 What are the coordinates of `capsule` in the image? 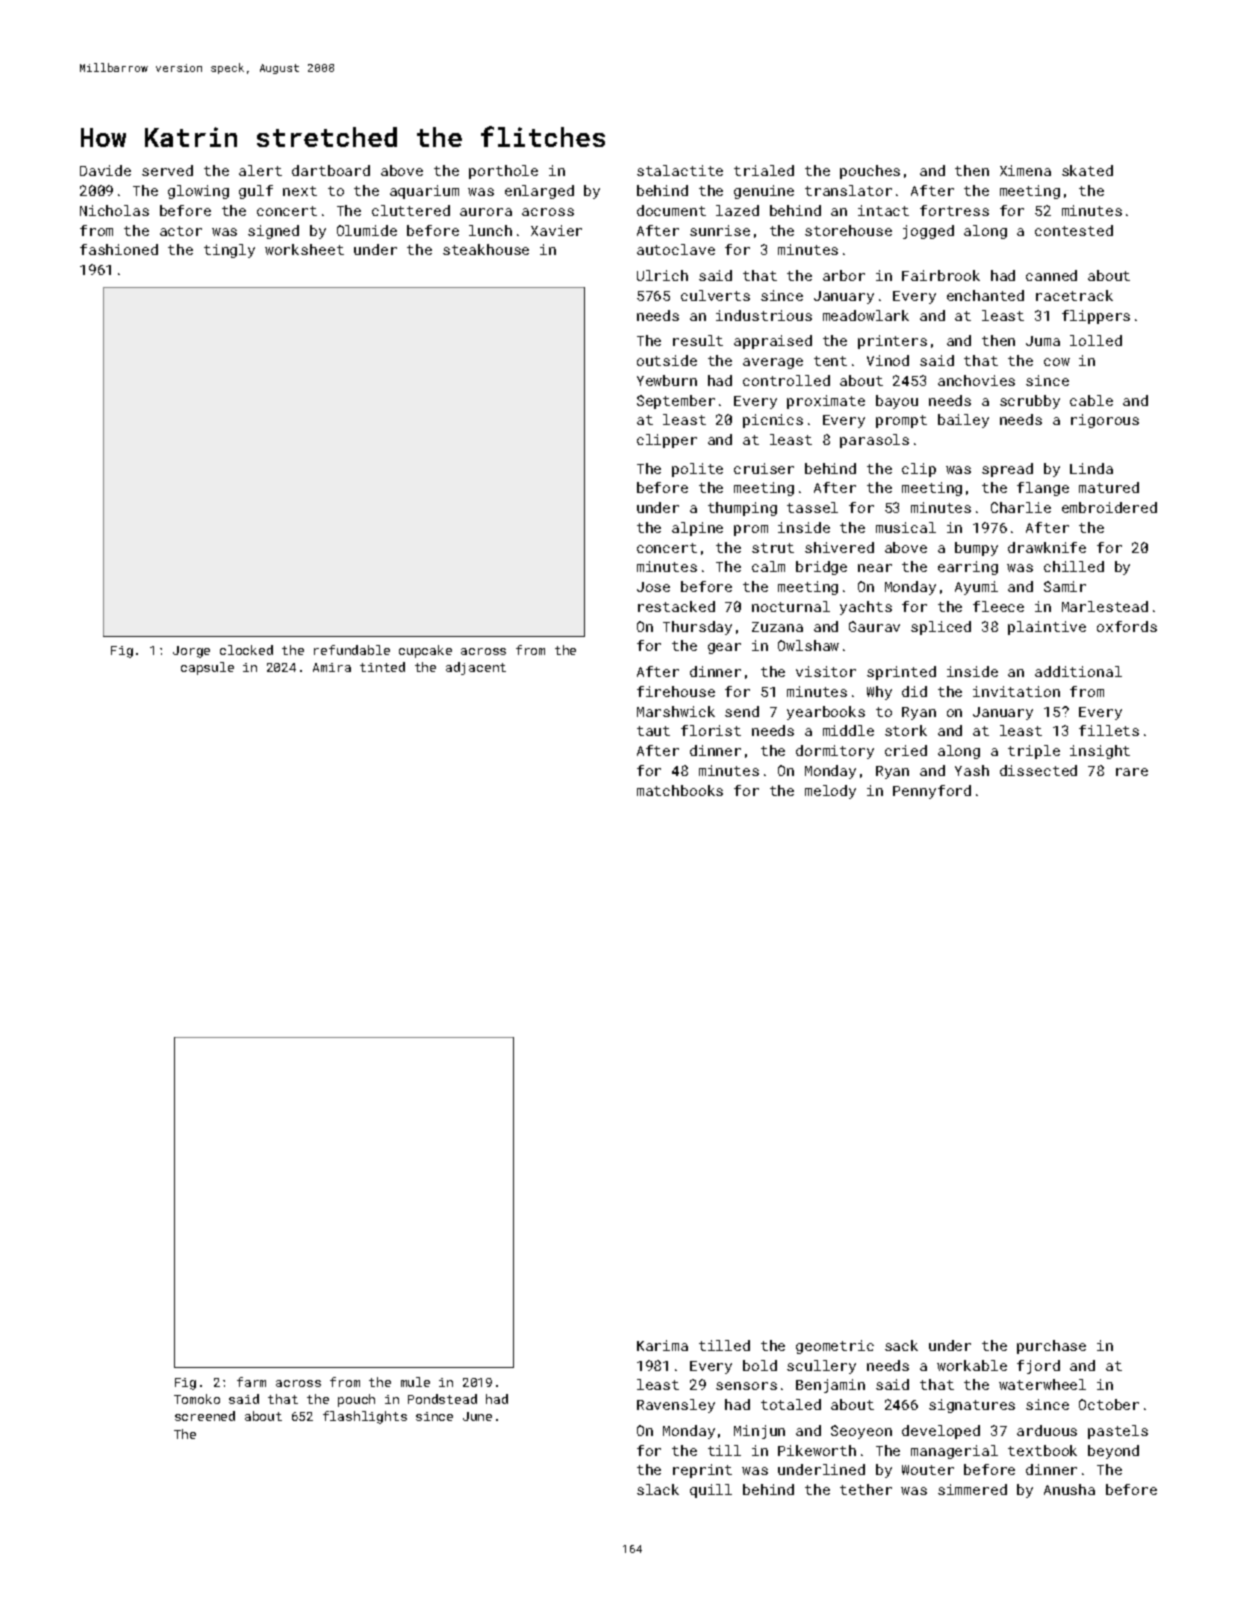 It's located at (207, 668).
